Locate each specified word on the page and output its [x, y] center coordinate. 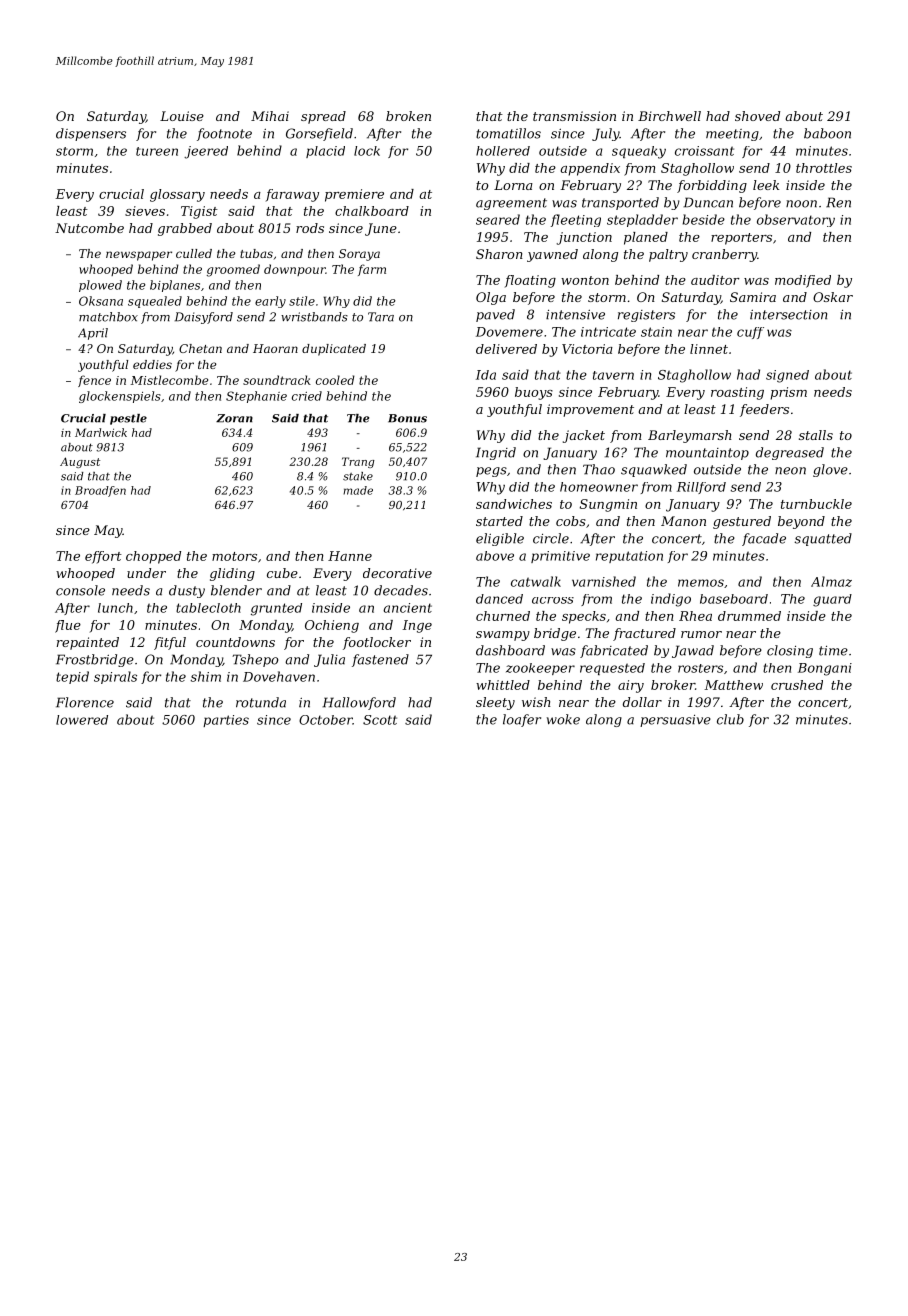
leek [766, 185]
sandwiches [514, 504]
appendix [590, 169]
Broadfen [100, 491]
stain [656, 332]
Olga [491, 298]
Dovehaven [279, 676]
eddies [152, 364]
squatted [823, 539]
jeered [206, 152]
